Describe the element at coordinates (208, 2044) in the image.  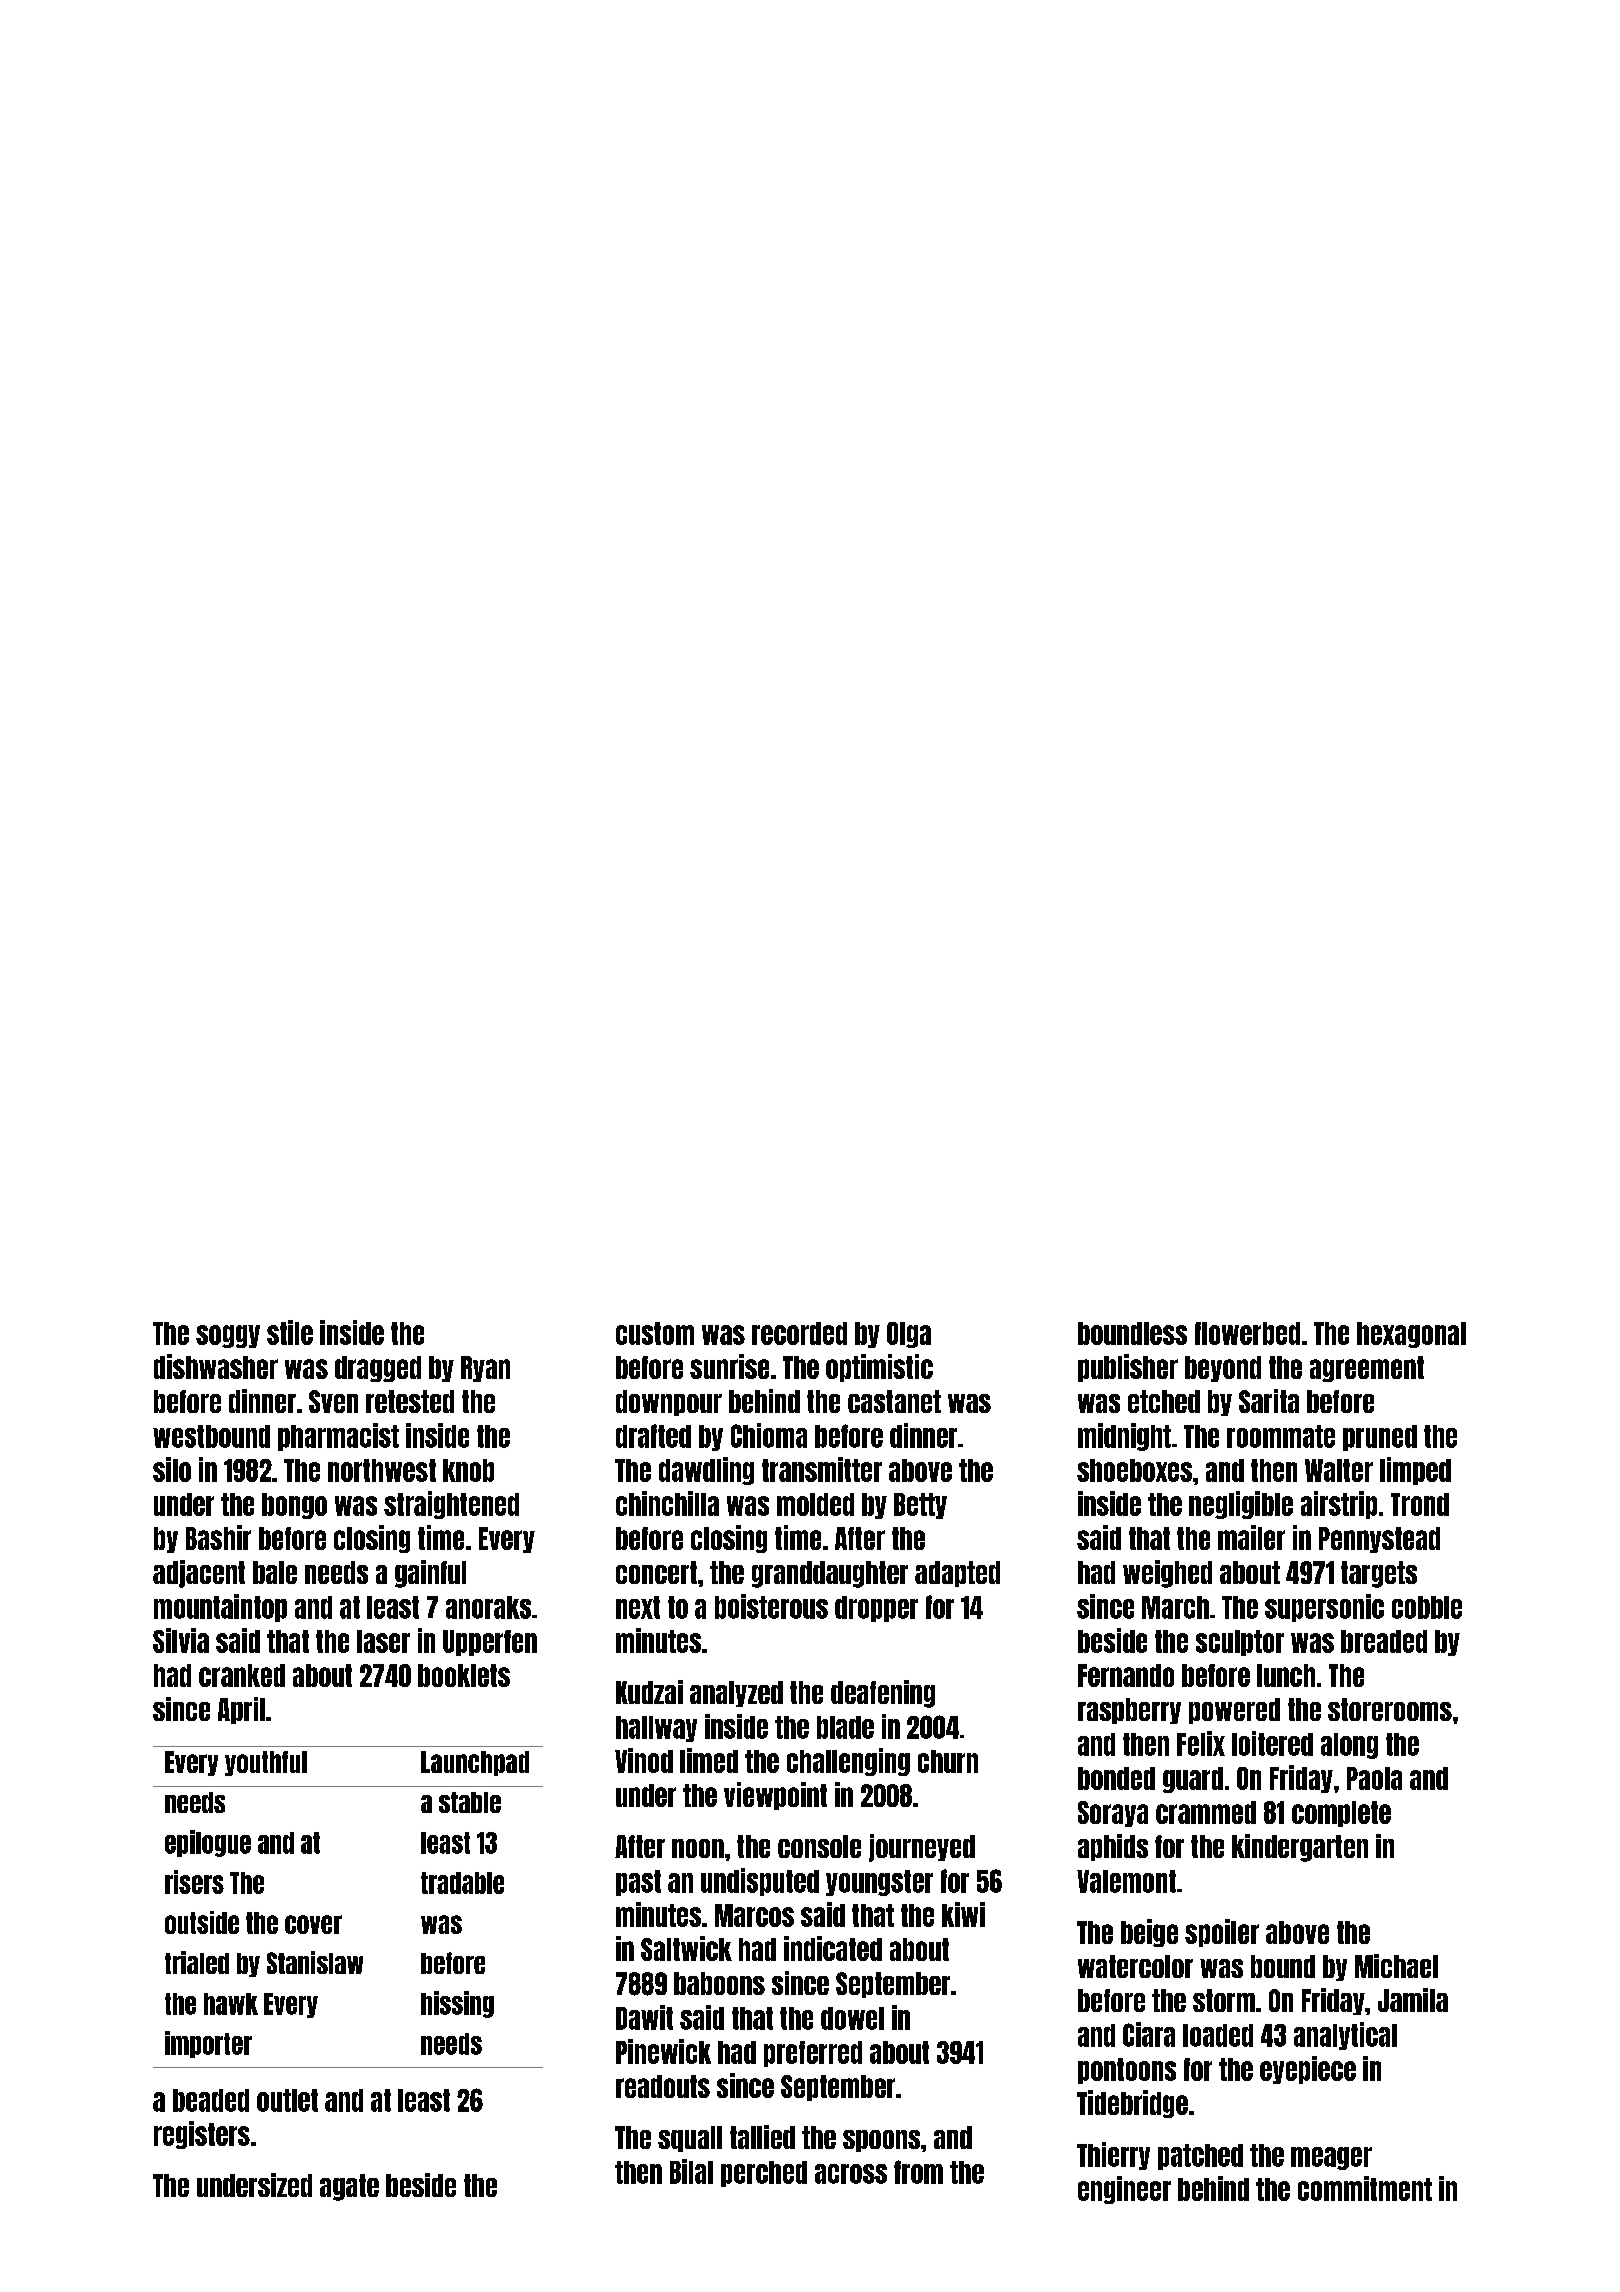
I see `importer` at that location.
